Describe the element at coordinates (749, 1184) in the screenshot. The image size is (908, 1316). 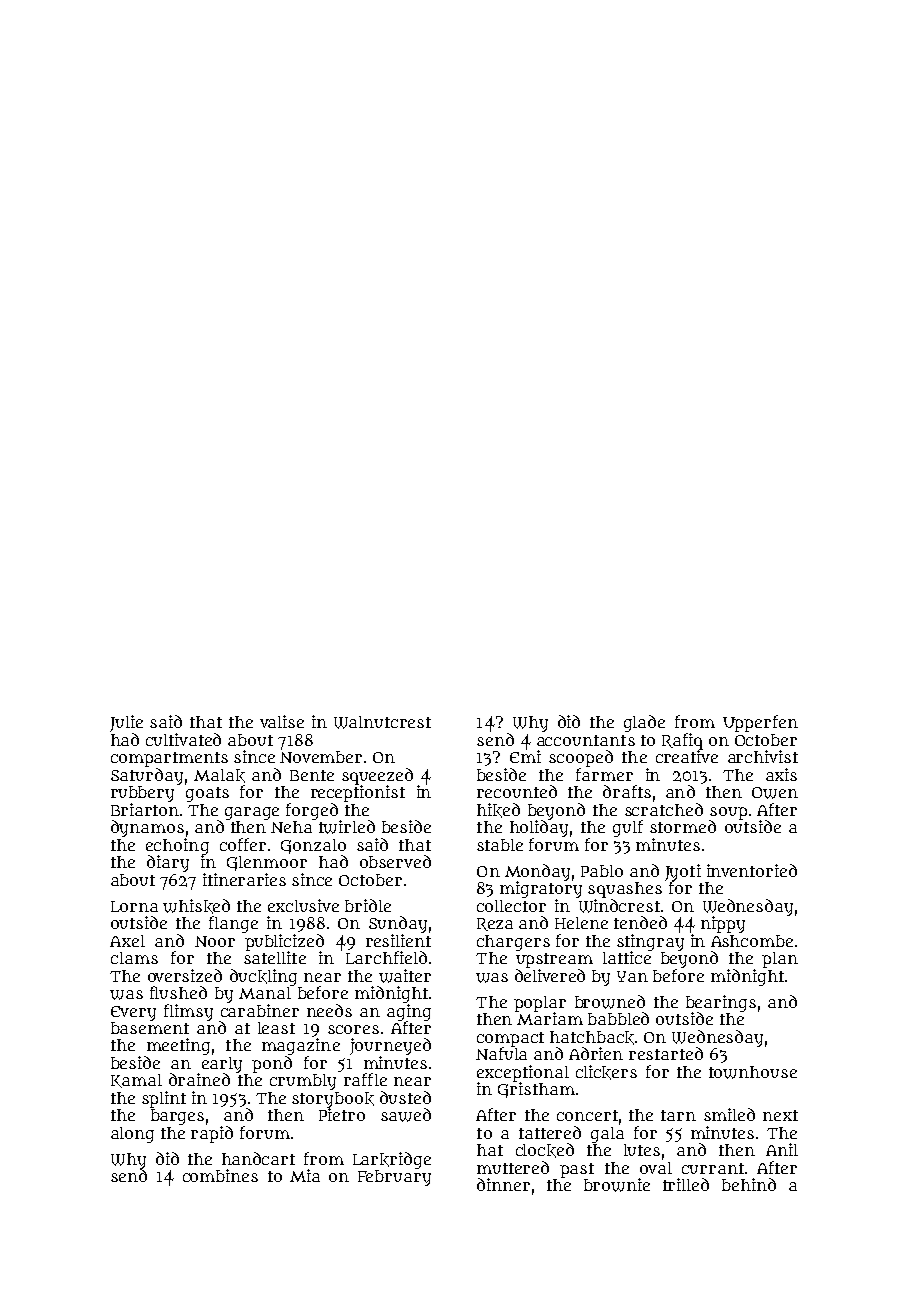
I see `behind` at that location.
